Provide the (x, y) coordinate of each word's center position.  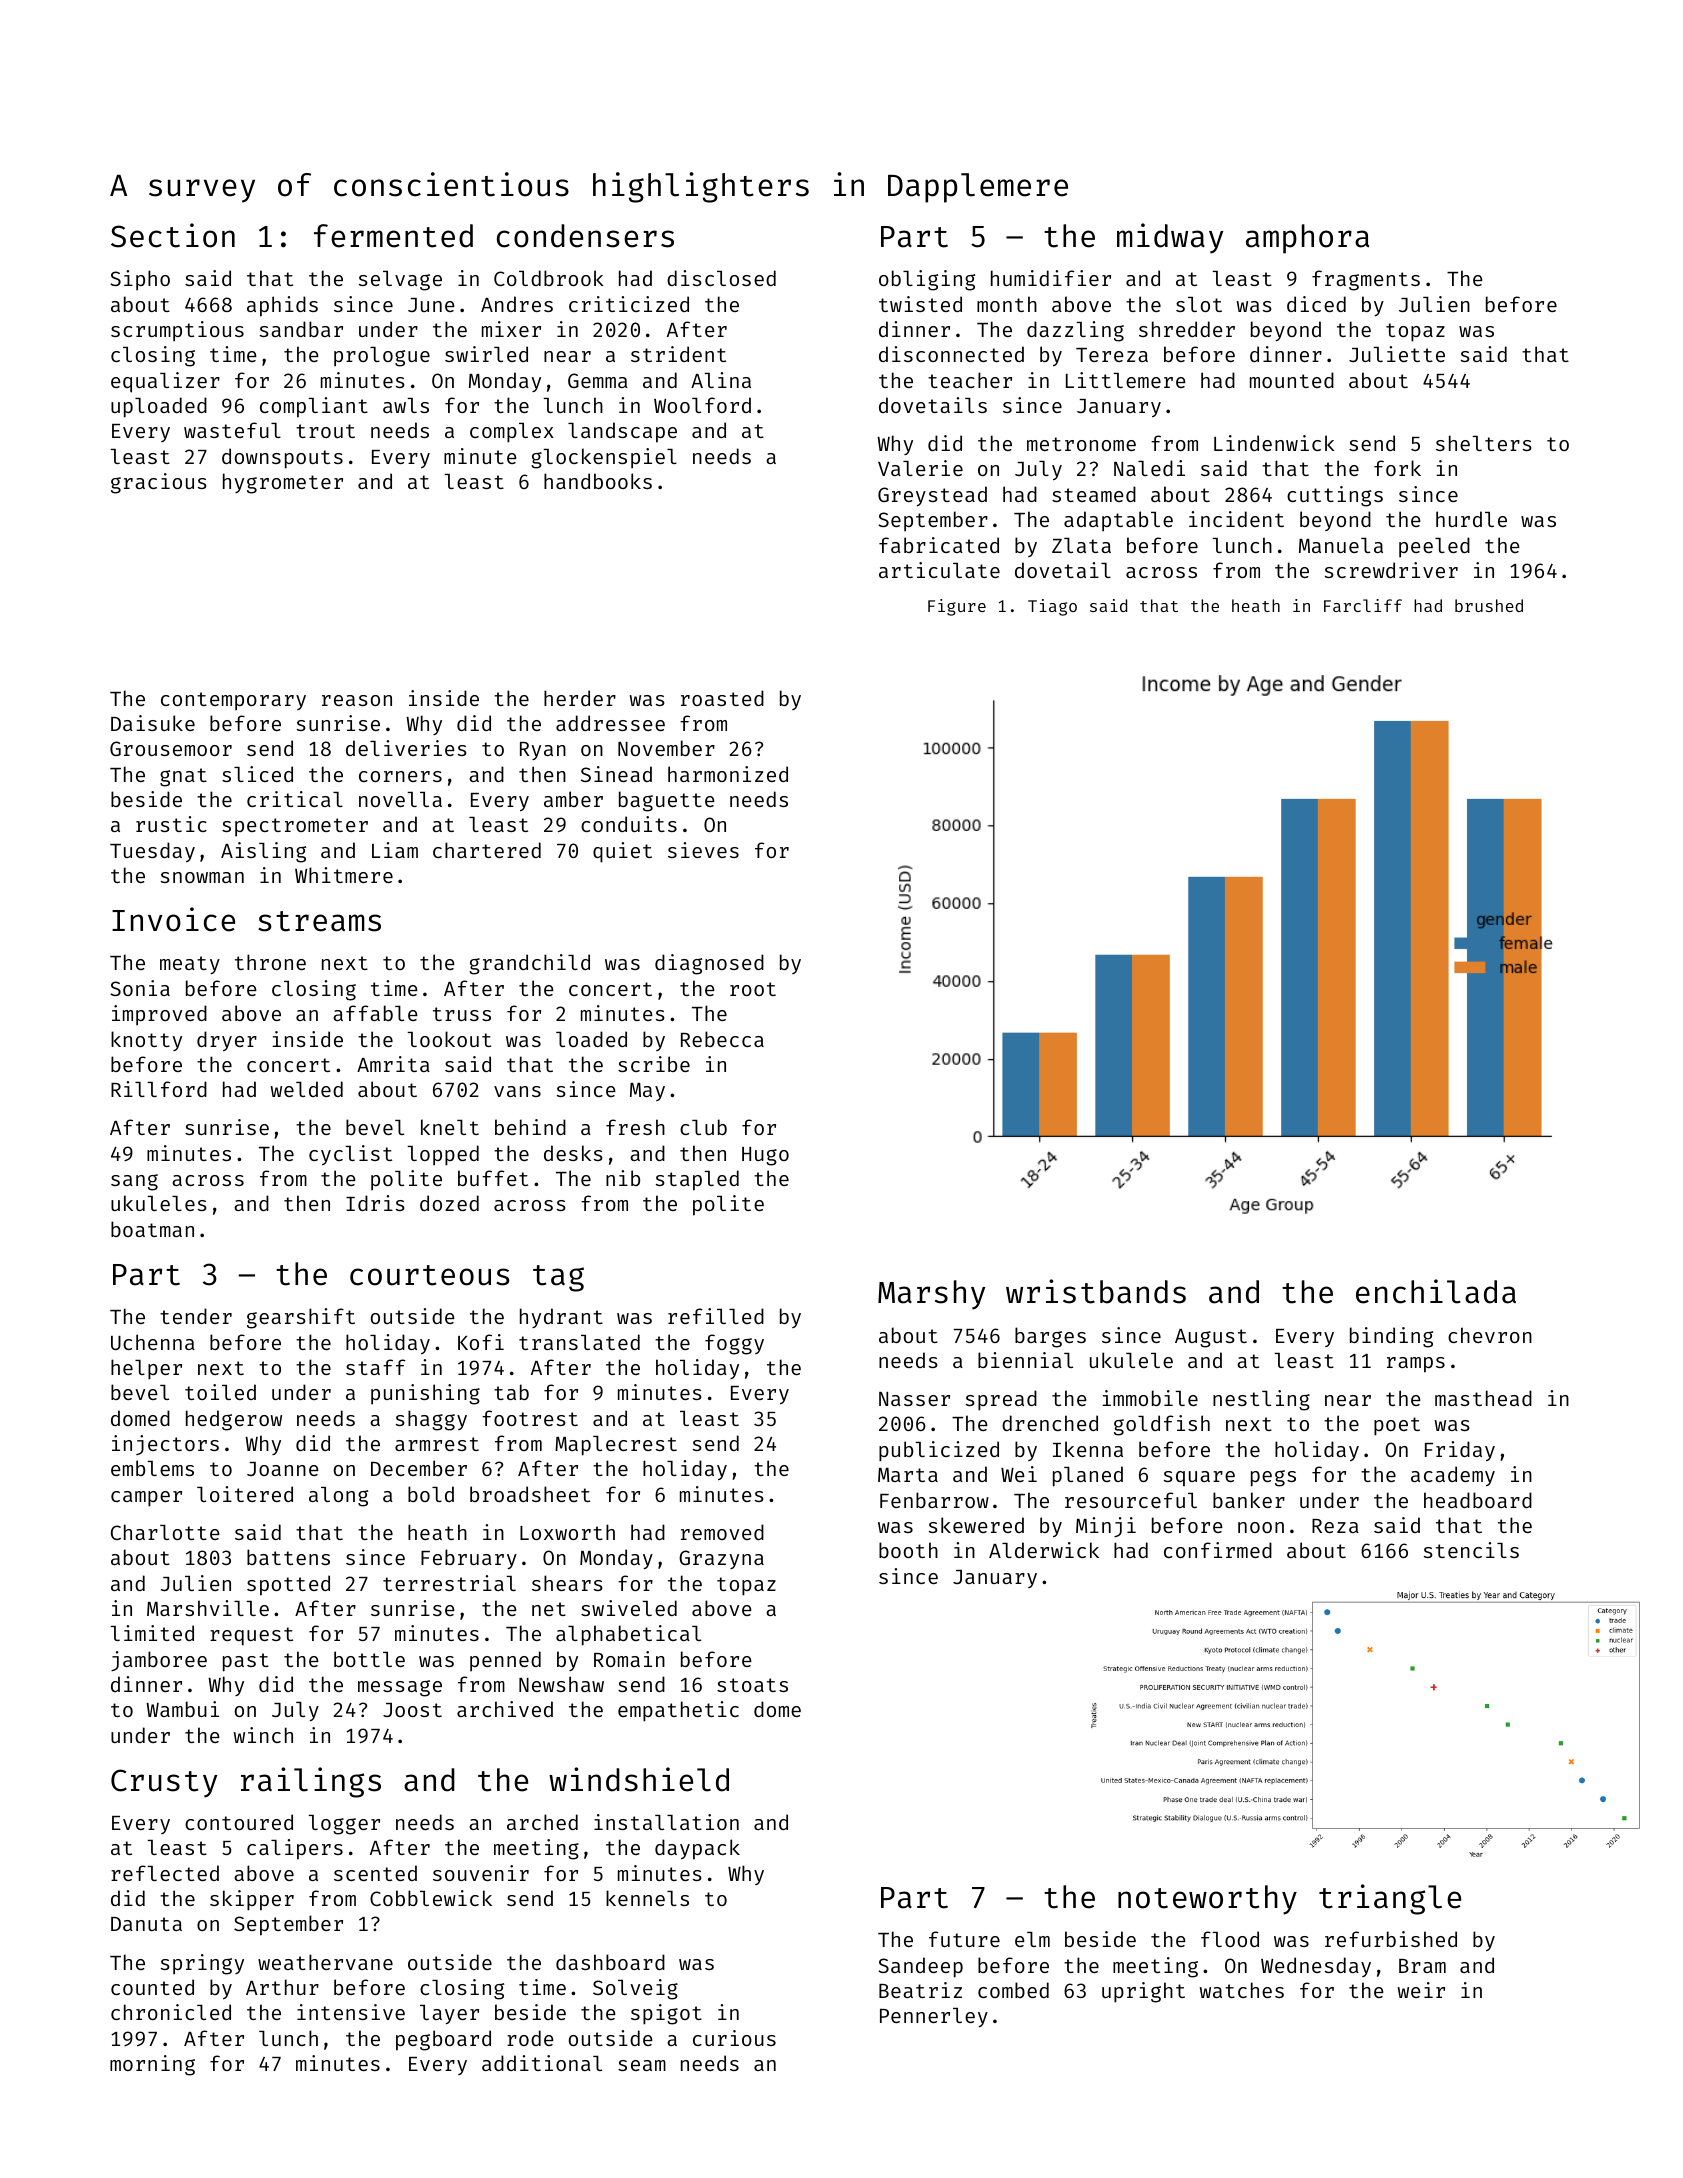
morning (152, 2065)
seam (642, 2065)
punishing (425, 1394)
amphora (1307, 239)
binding (1391, 1337)
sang (134, 1182)
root (753, 989)
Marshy (931, 1295)
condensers (585, 236)
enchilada (1436, 1291)
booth (908, 1550)
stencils (1471, 1550)
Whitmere (344, 875)
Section (173, 235)
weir (1421, 1990)
